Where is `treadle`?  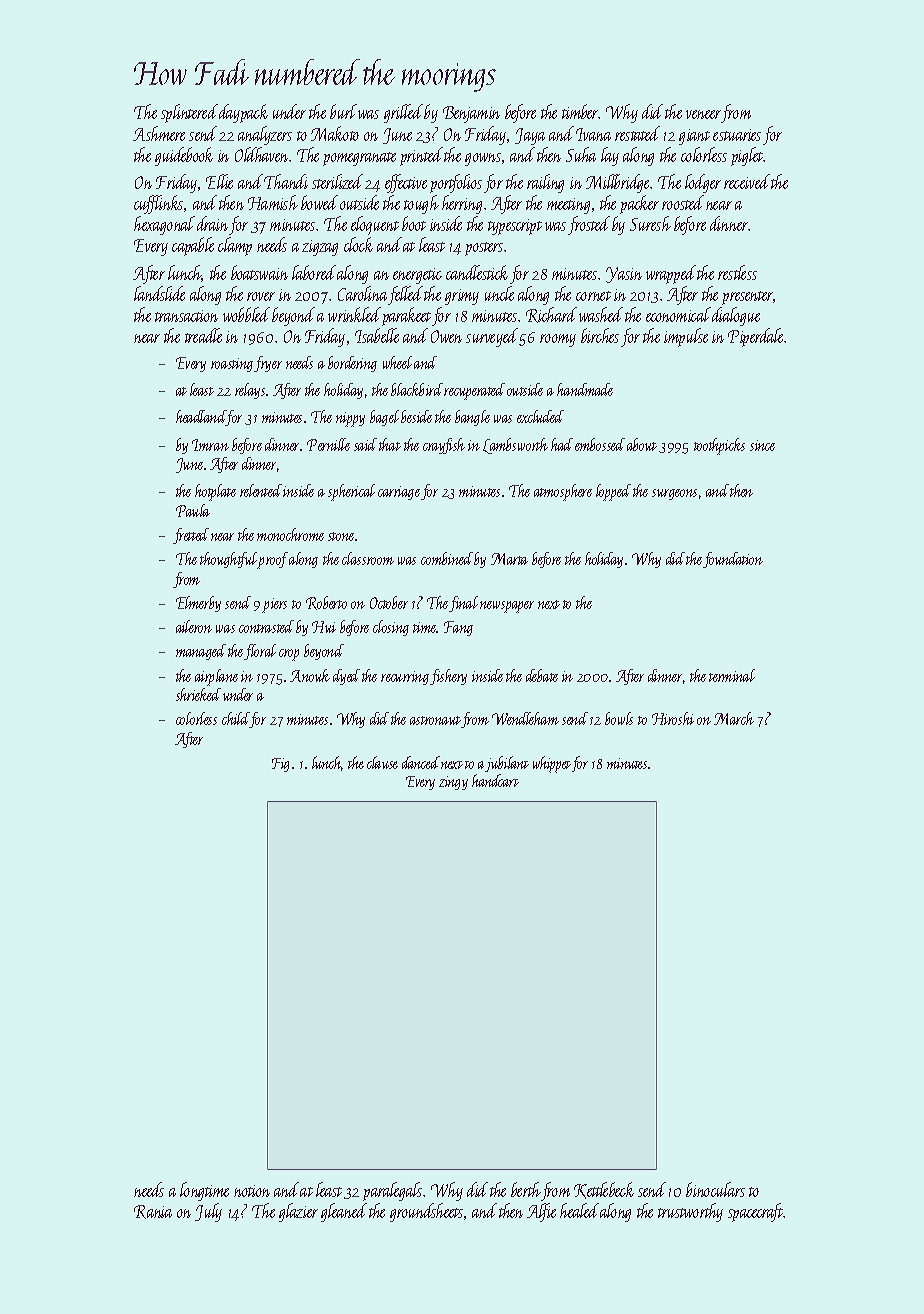
treadle is located at coordinates (203, 335).
